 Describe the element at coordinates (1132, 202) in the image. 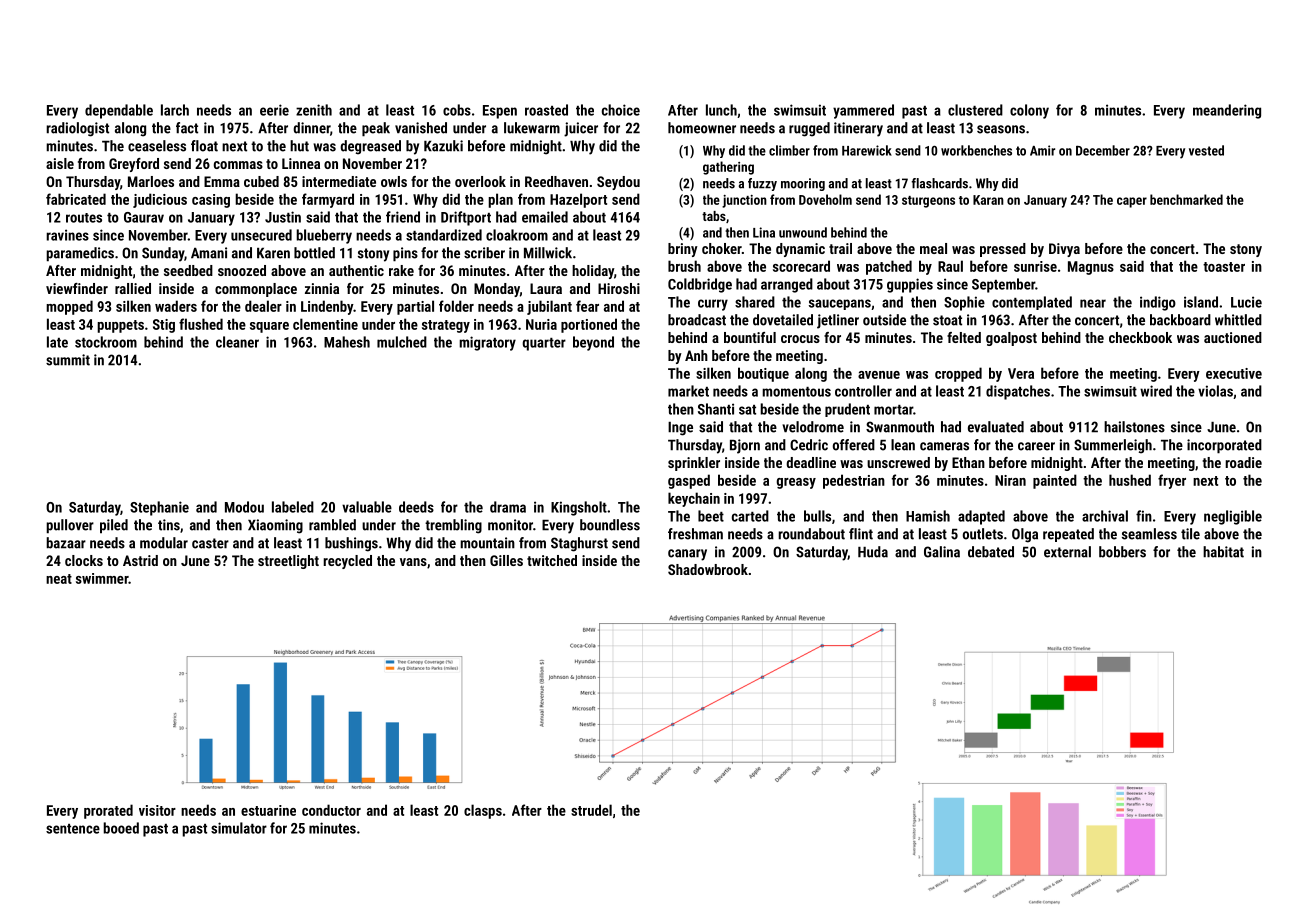

I see `caper` at that location.
